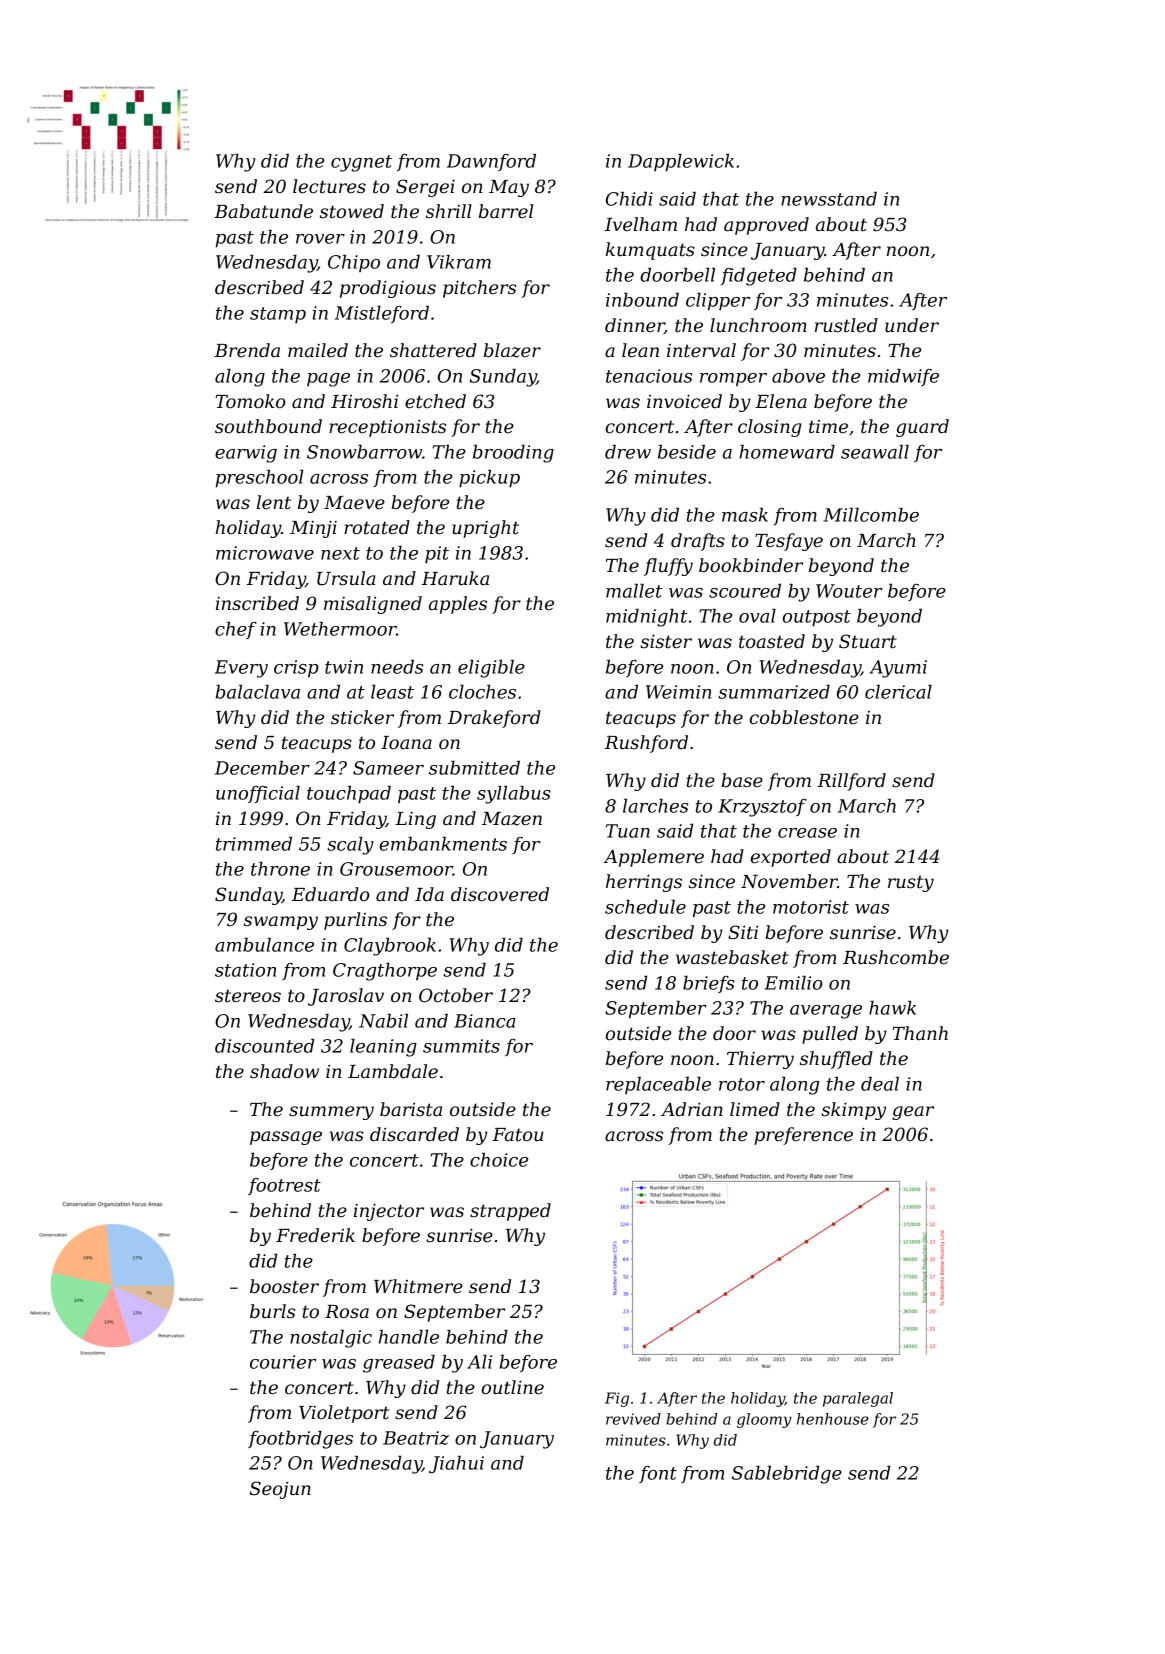 The image size is (1165, 1654). What do you see at coordinates (296, 669) in the page?
I see `crisp` at bounding box center [296, 669].
